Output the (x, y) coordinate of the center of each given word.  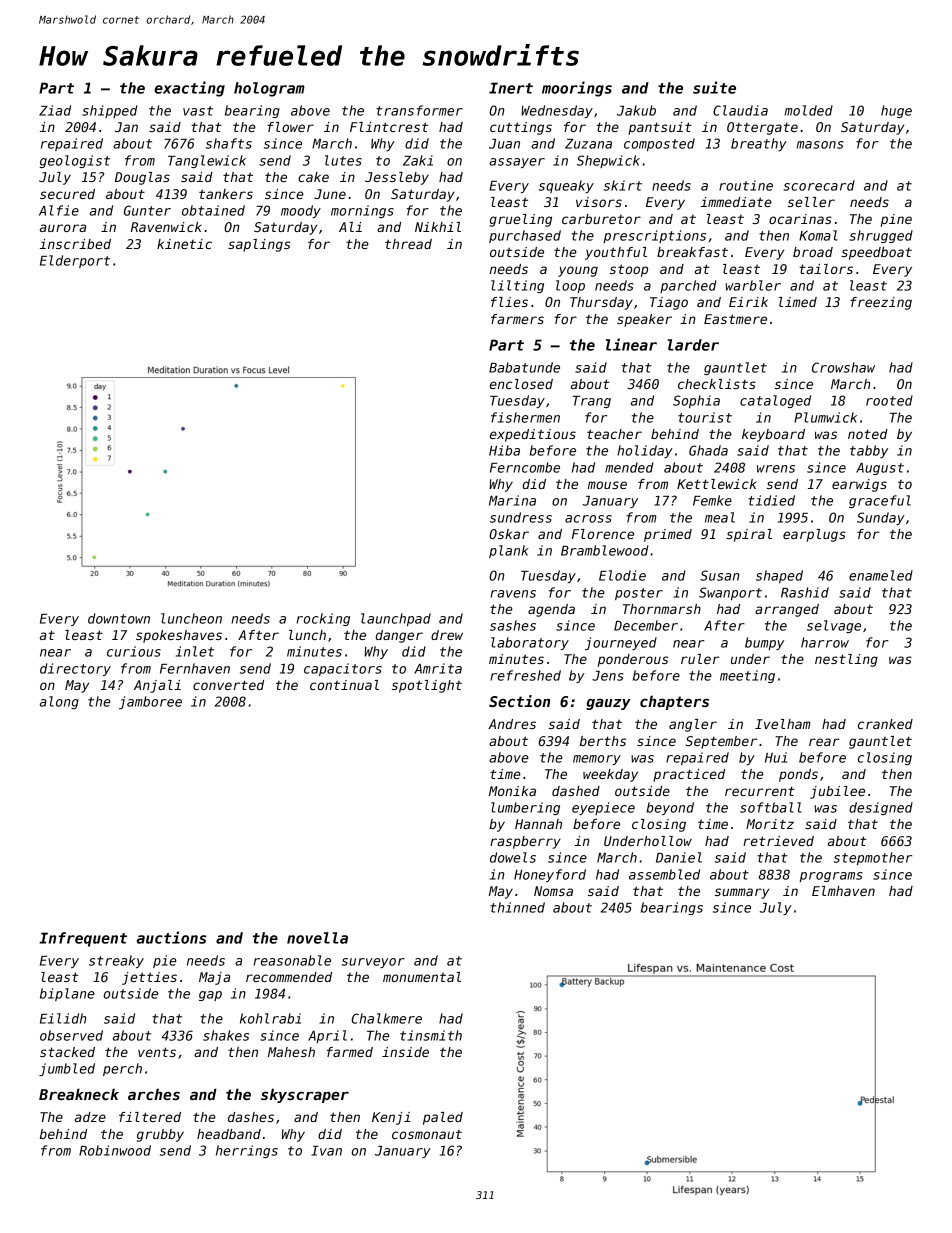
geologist (75, 161)
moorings (577, 89)
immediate (736, 202)
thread (408, 244)
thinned (517, 907)
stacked (67, 1052)
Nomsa (553, 891)
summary (742, 893)
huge (896, 111)
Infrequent (83, 939)
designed (881, 808)
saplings (259, 245)
